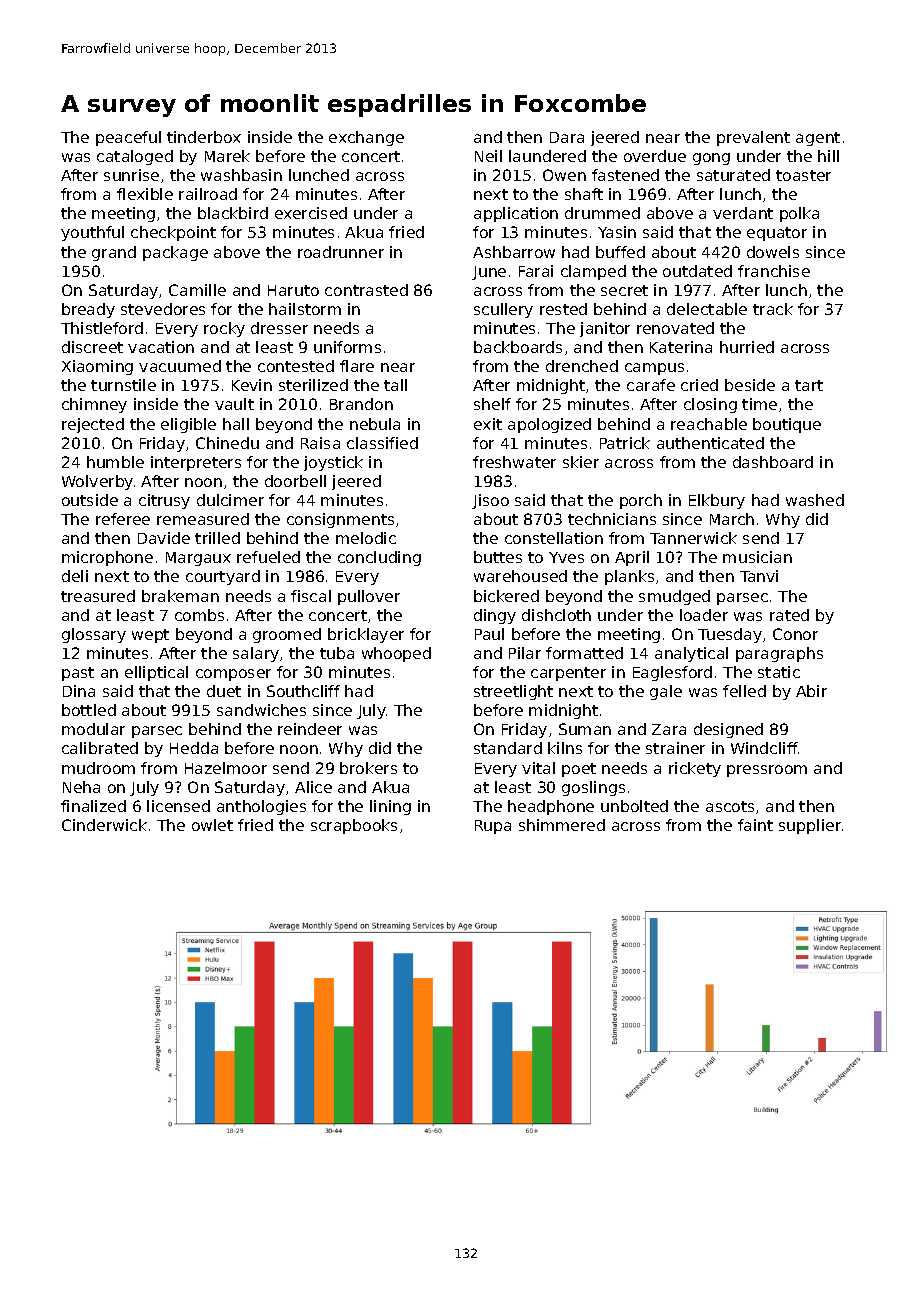 This image has height=1316, width=908. Describe the element at coordinates (156, 673) in the image. I see `elliptical` at that location.
